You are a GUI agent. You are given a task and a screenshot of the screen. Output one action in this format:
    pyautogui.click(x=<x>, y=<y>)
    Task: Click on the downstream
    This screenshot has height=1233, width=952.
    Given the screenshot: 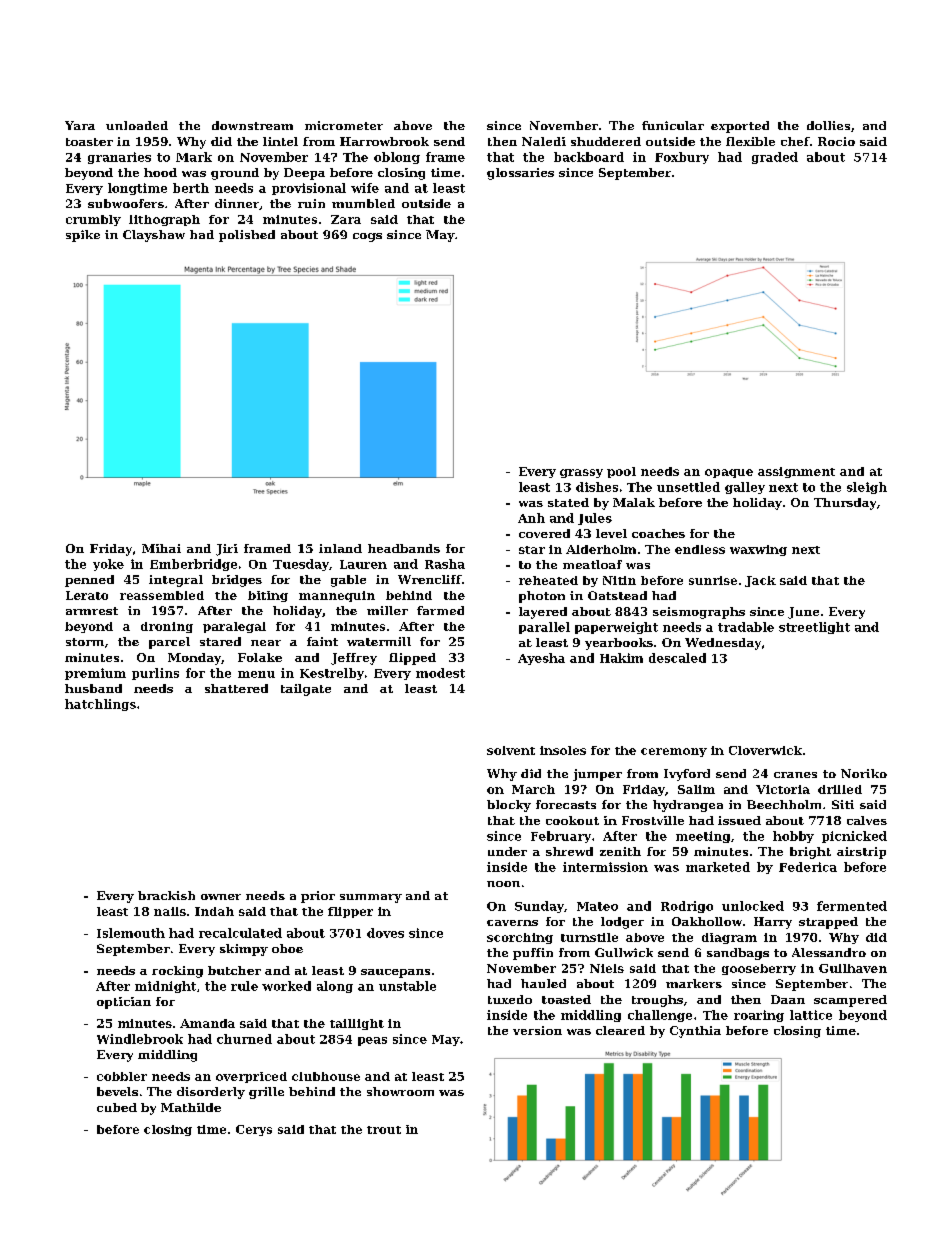 What is the action you would take?
    pyautogui.click(x=252, y=125)
